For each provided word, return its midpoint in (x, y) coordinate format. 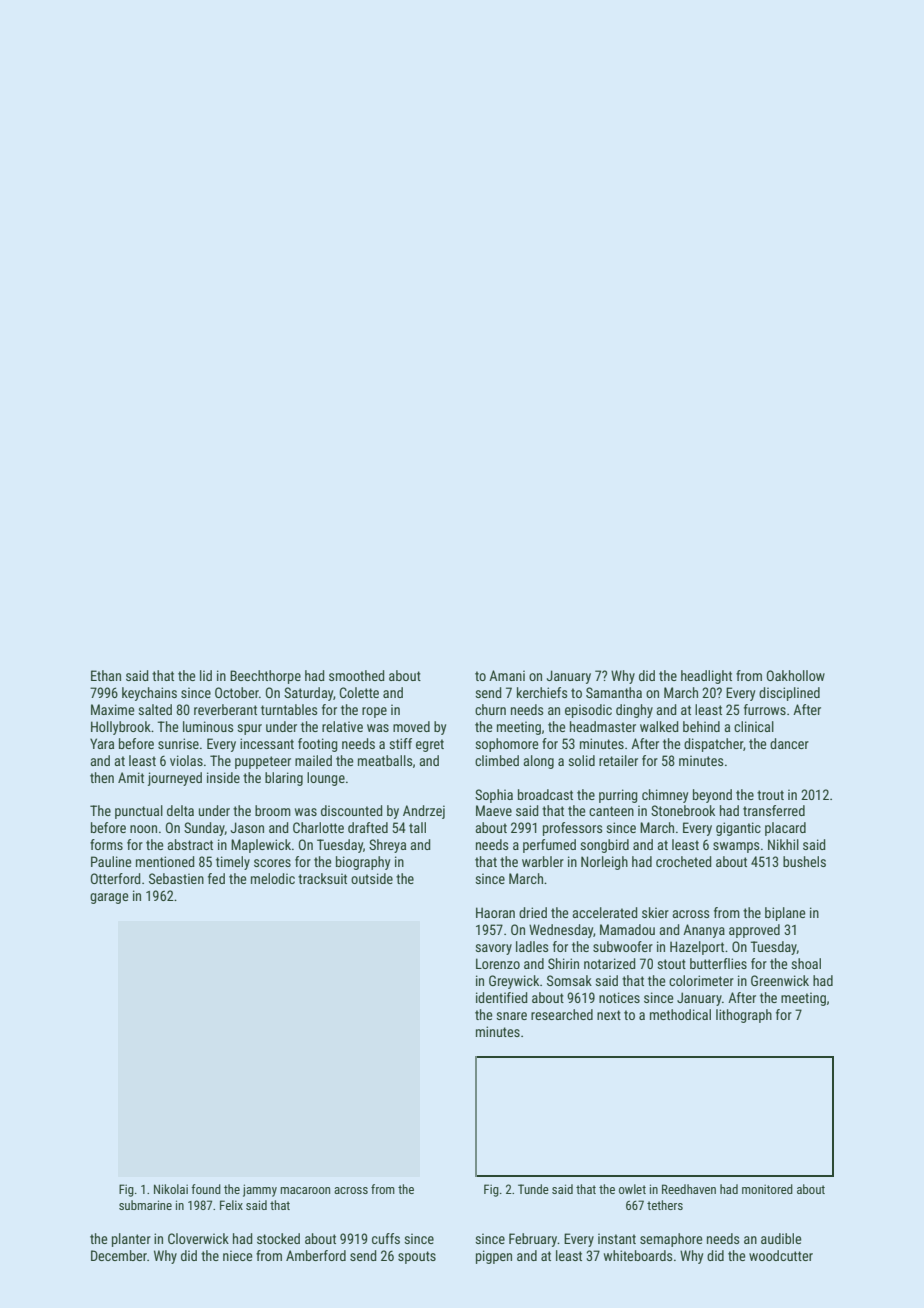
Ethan (106, 675)
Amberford (316, 1255)
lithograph (744, 1016)
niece (237, 1255)
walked (659, 726)
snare (511, 1016)
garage (109, 898)
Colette (359, 692)
